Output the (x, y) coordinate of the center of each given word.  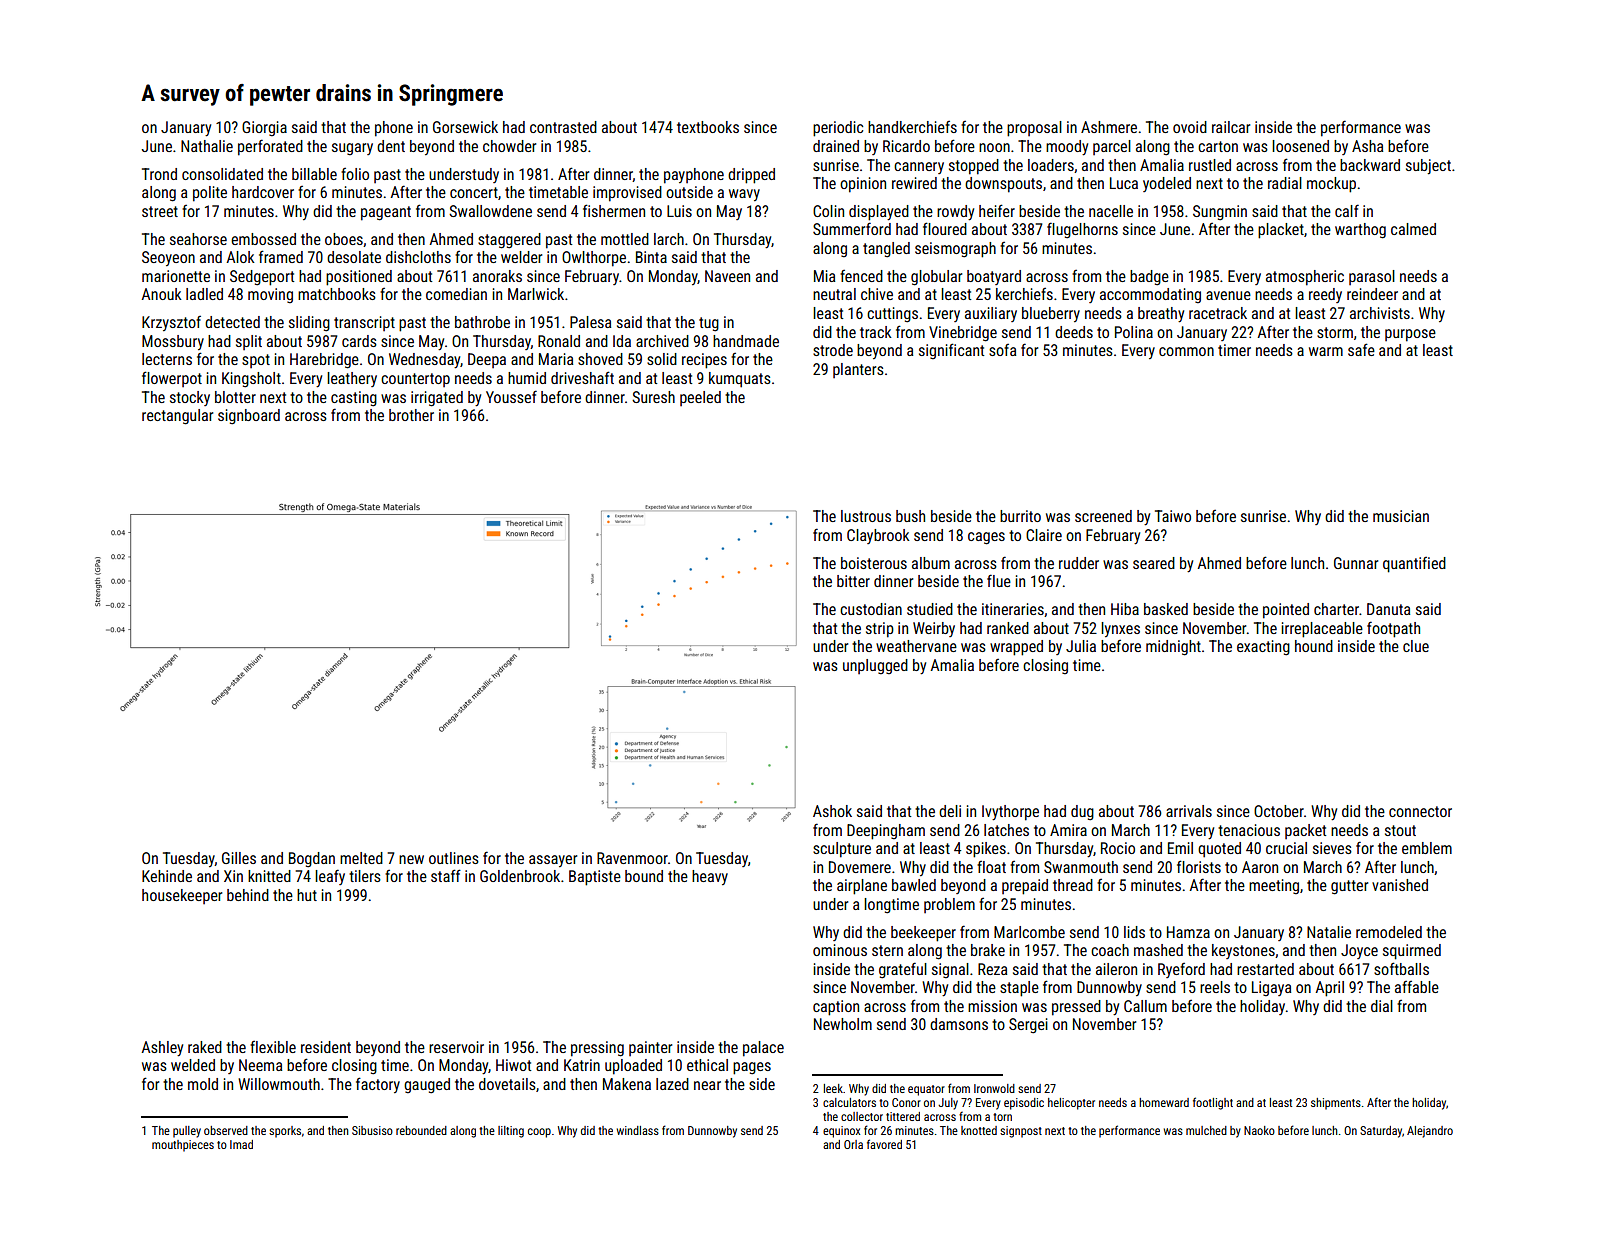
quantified (1414, 565)
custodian (871, 609)
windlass (638, 1130)
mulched (1206, 1130)
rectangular (177, 417)
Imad (241, 1144)
